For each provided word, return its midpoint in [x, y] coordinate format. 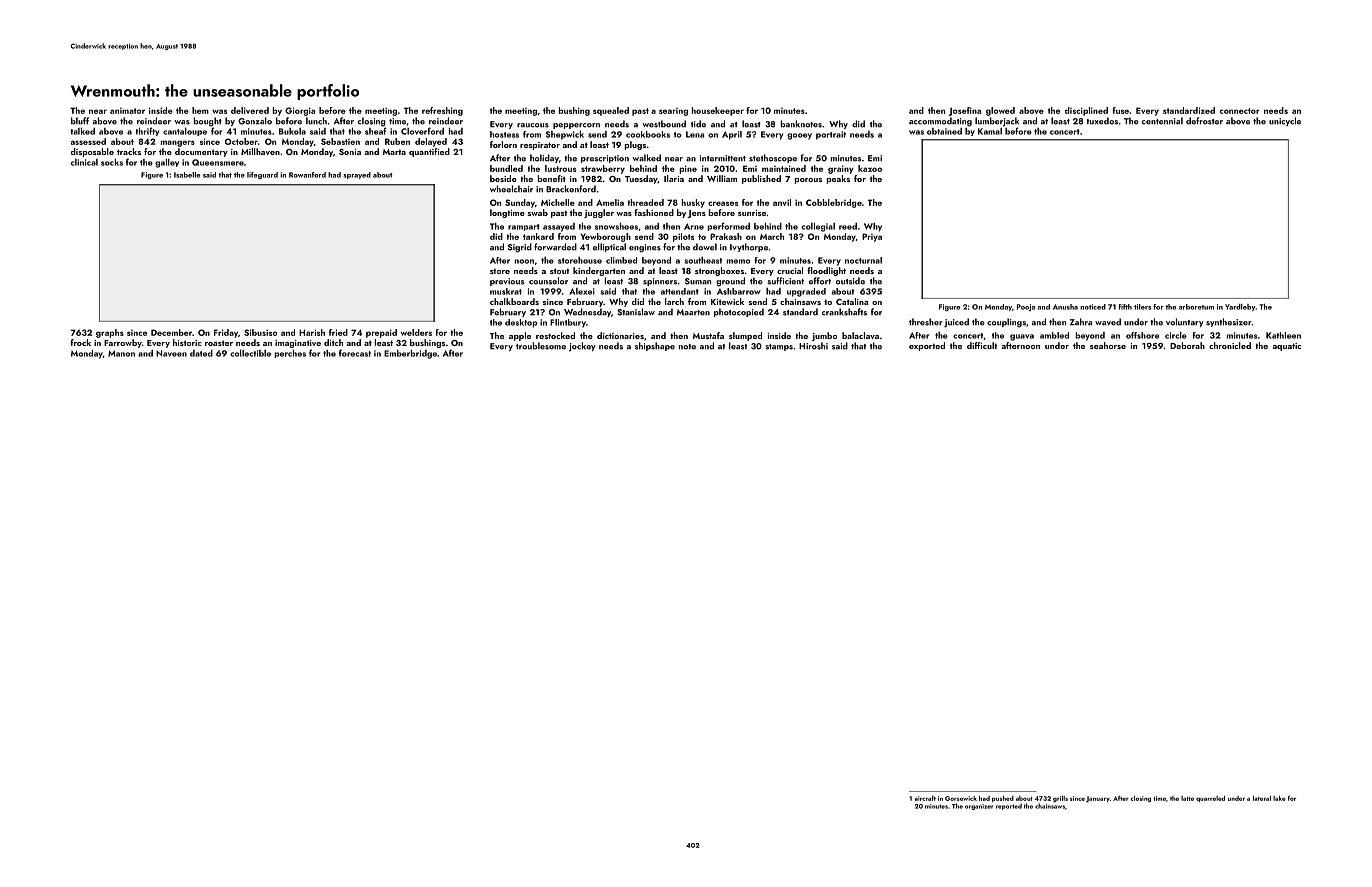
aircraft [925, 798]
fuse [1120, 110]
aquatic [1287, 347]
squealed [611, 111]
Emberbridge [410, 354]
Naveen [171, 353]
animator [127, 111]
